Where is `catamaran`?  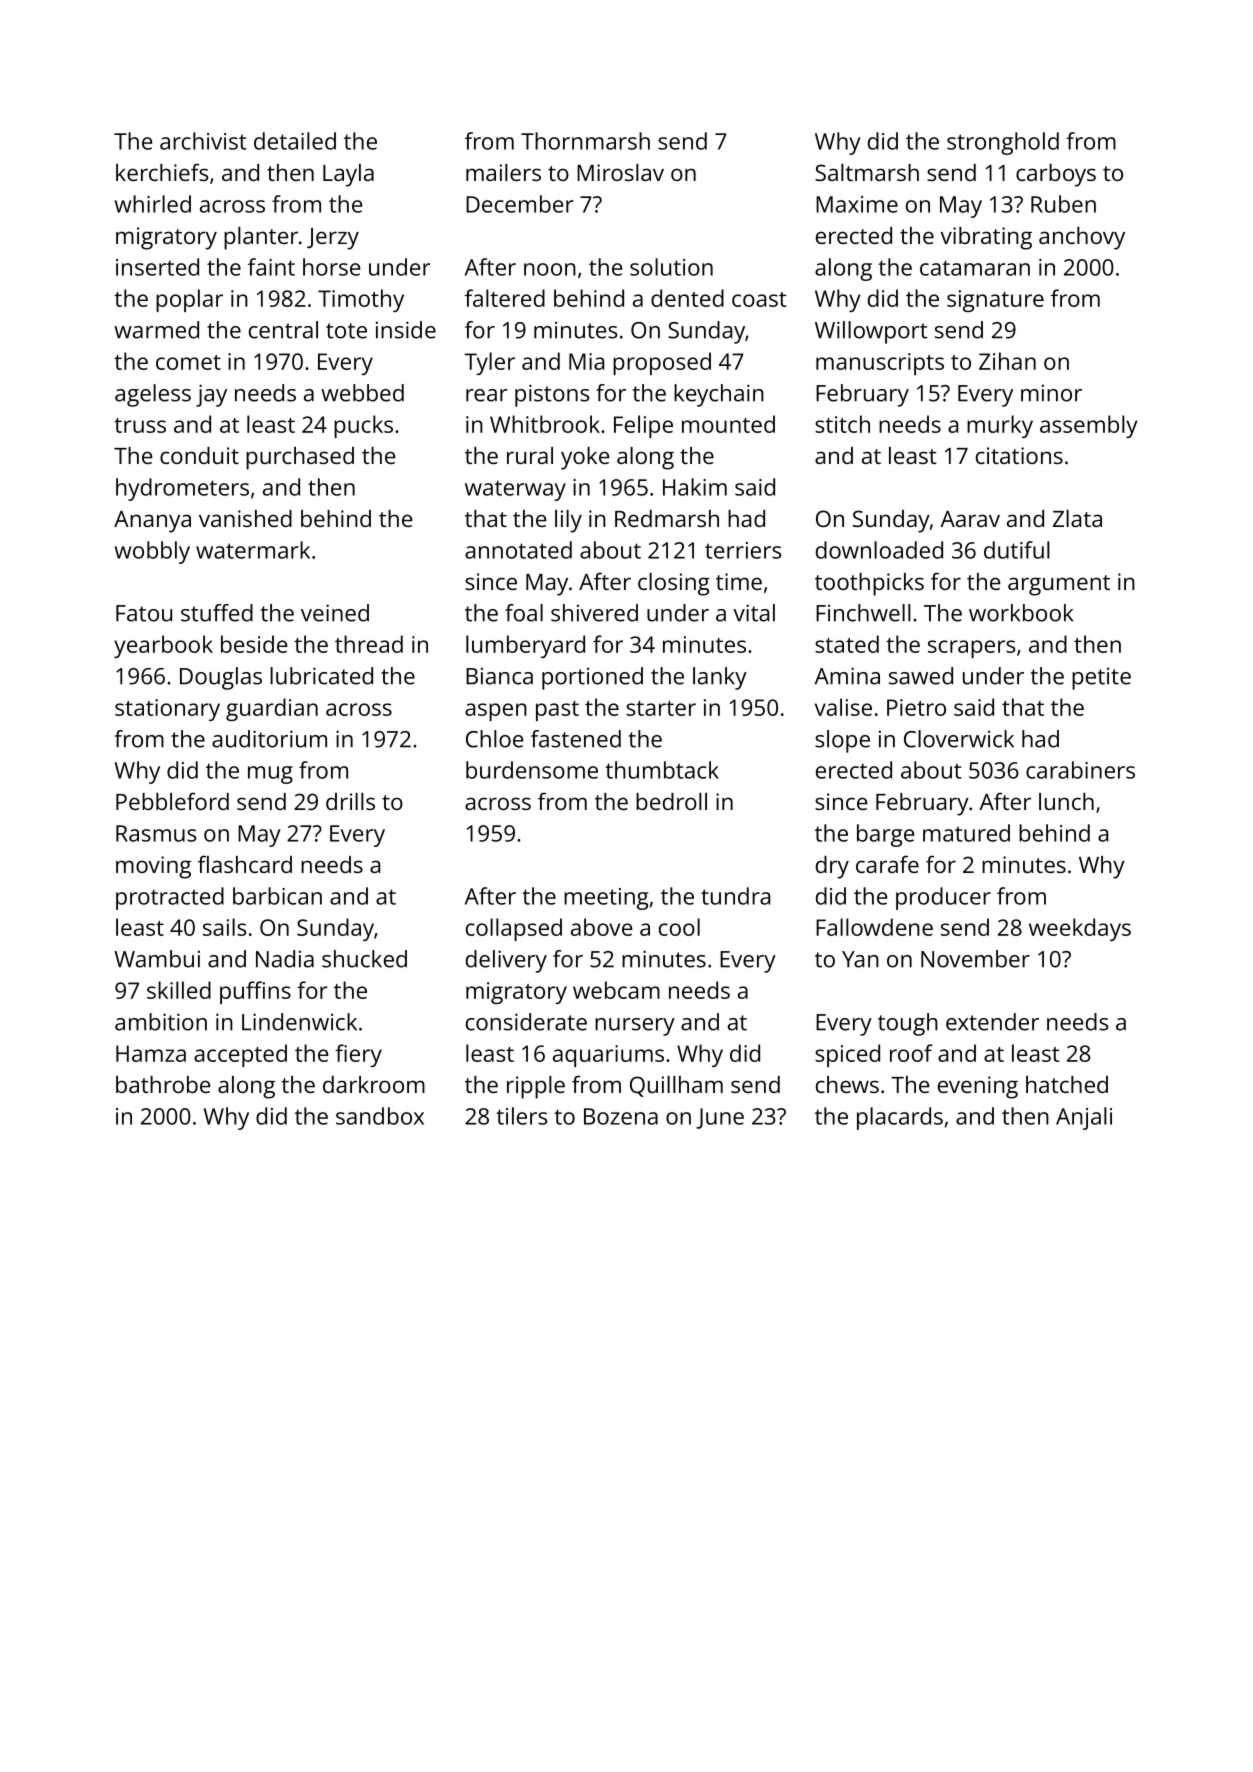
catamaran is located at coordinates (975, 268).
